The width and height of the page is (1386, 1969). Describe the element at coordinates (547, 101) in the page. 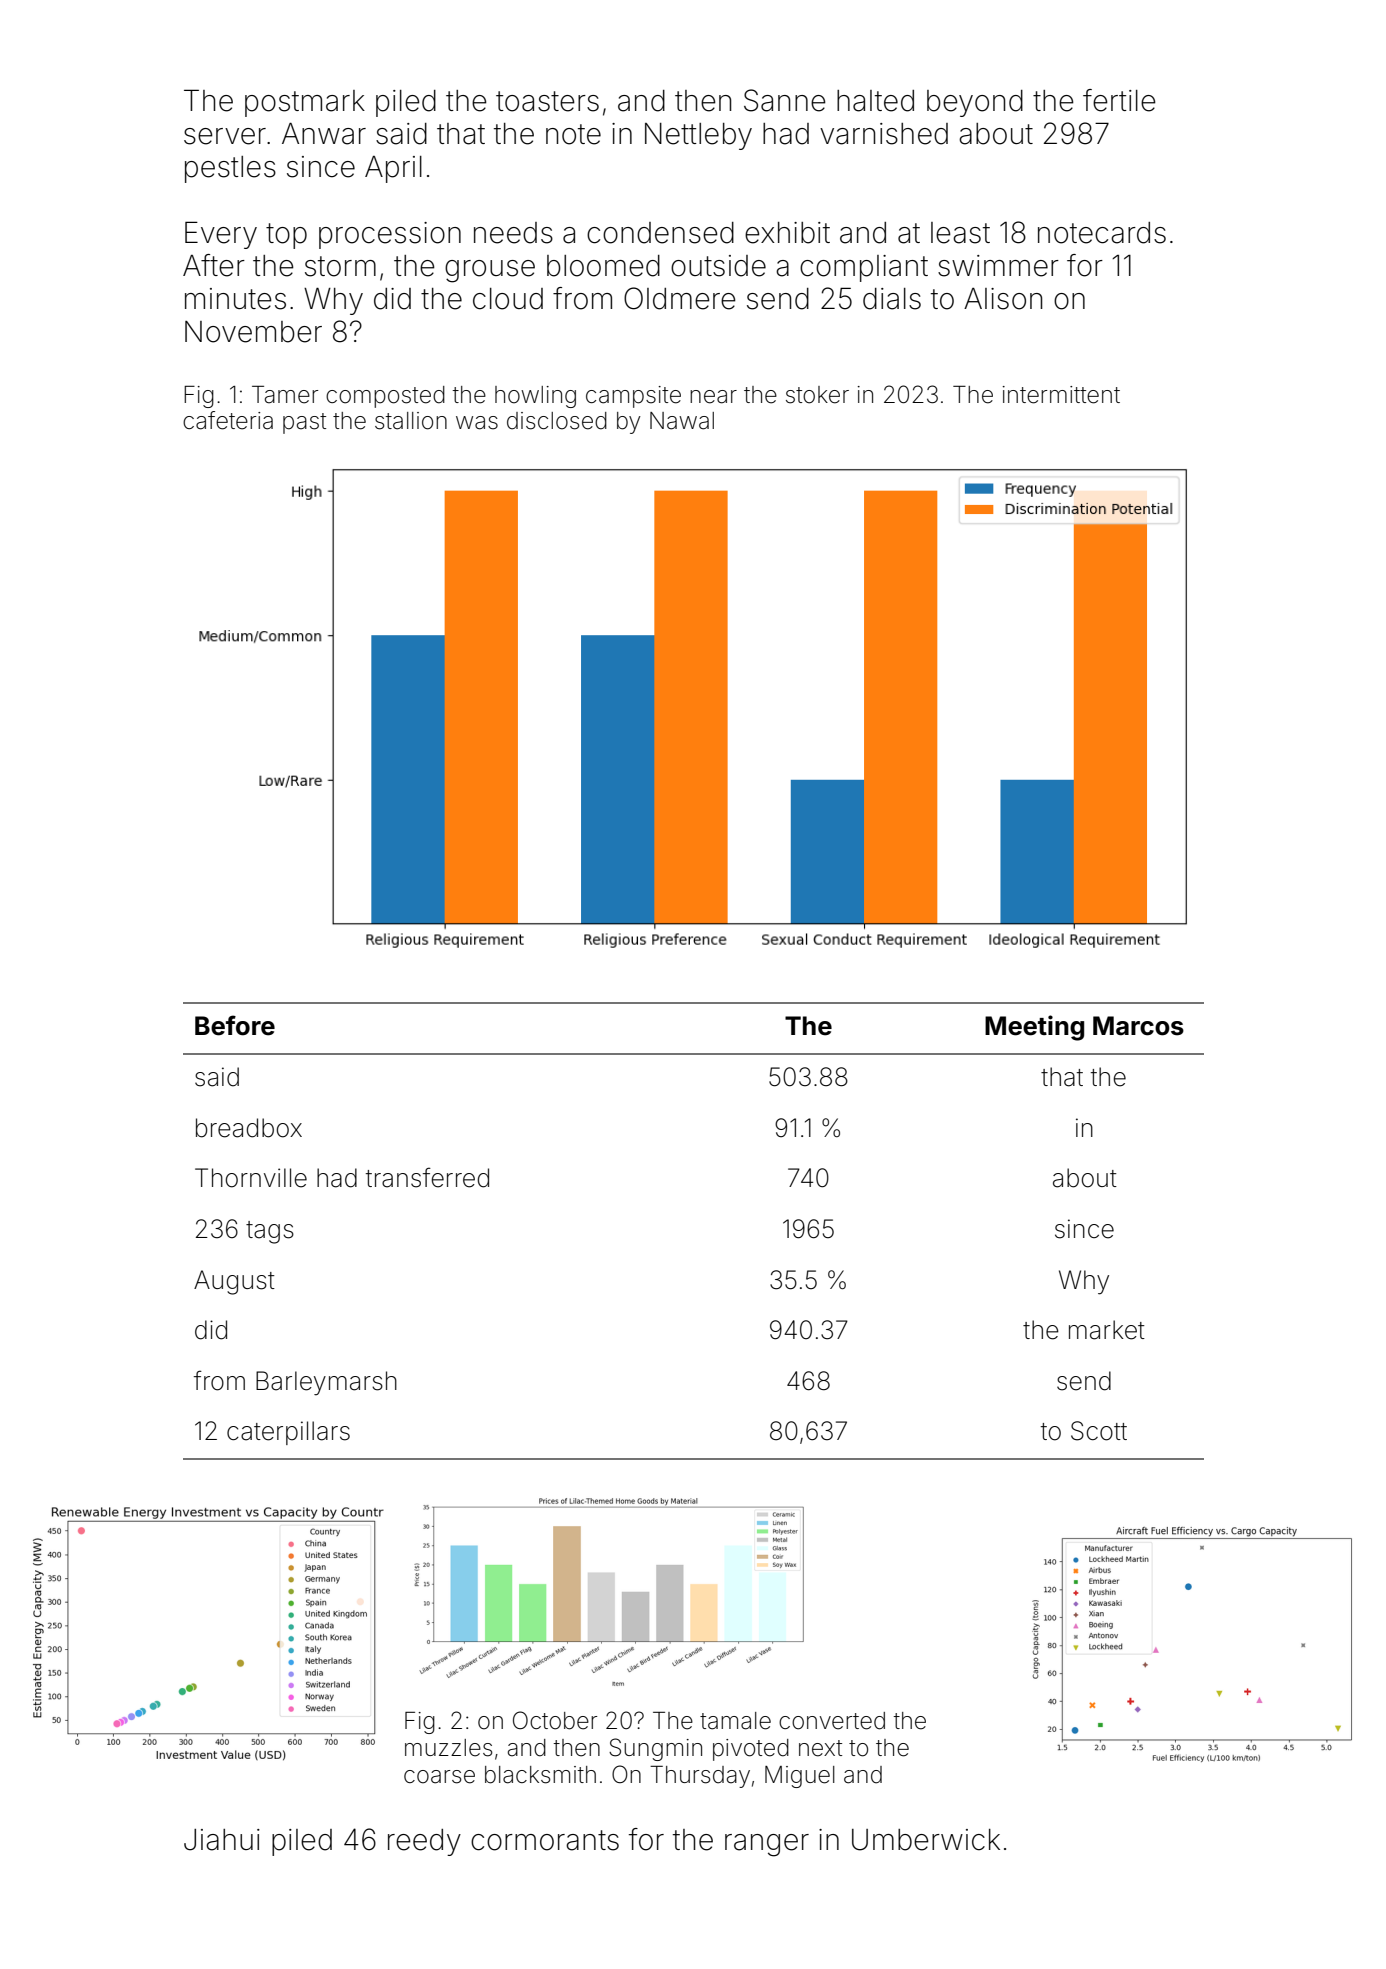

I see `toasters` at that location.
